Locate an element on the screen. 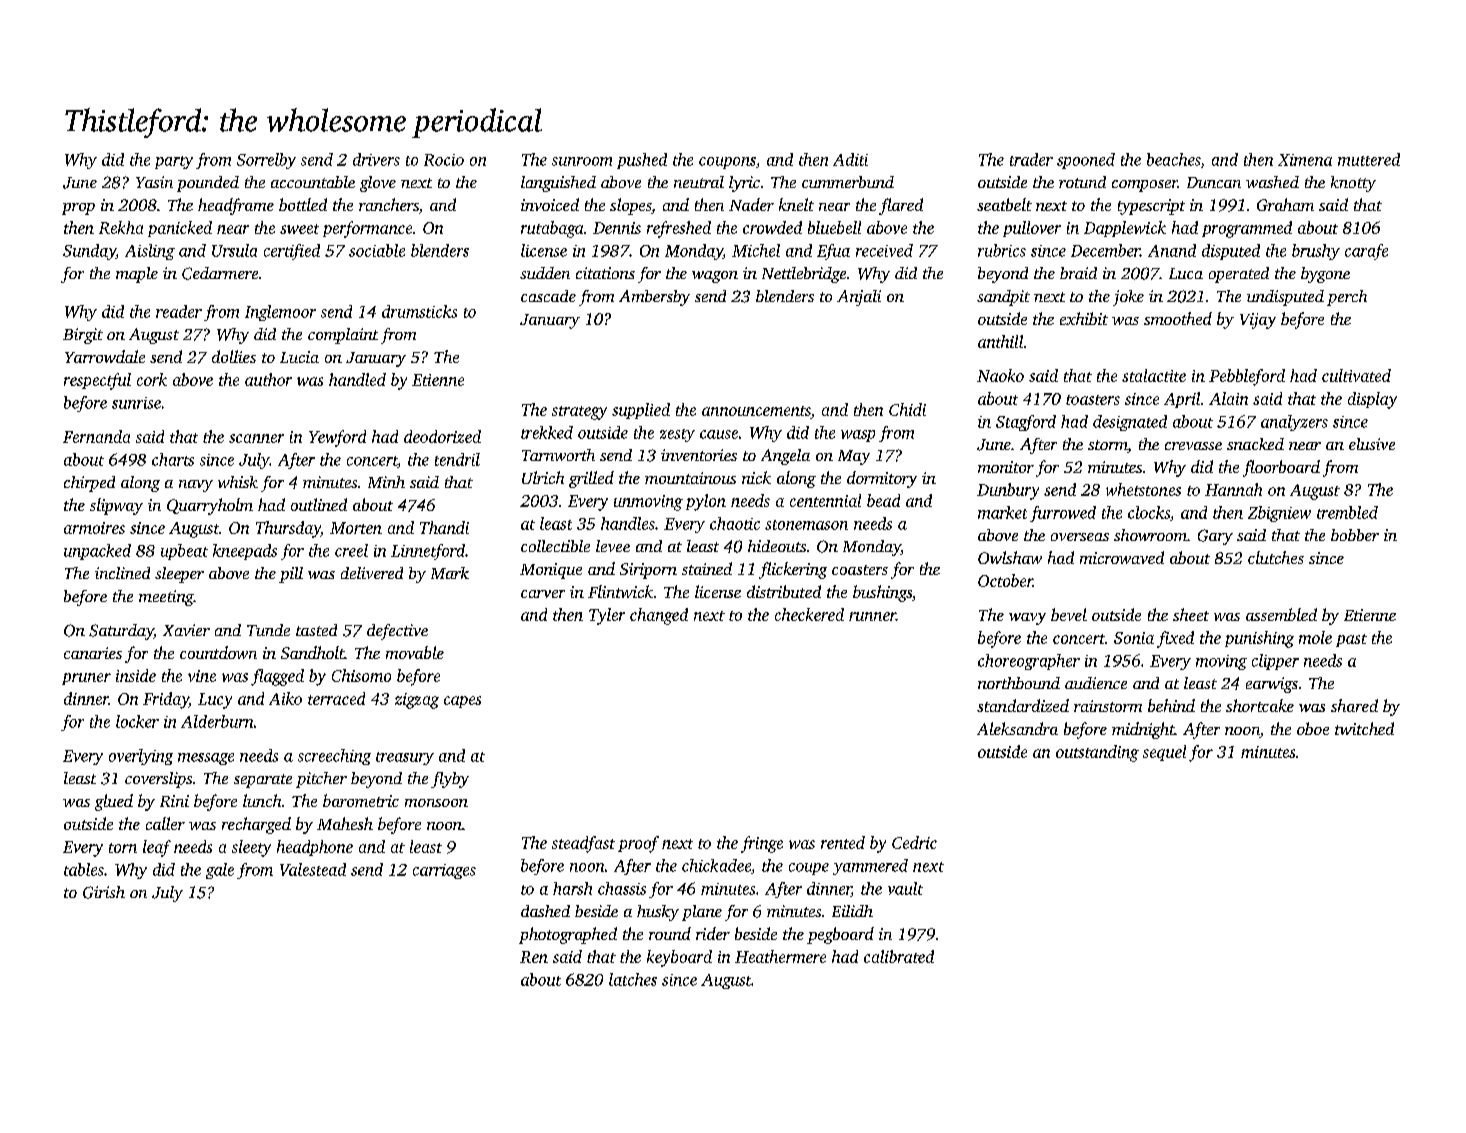 Image resolution: width=1466 pixels, height=1133 pixels. sheet is located at coordinates (1191, 614).
